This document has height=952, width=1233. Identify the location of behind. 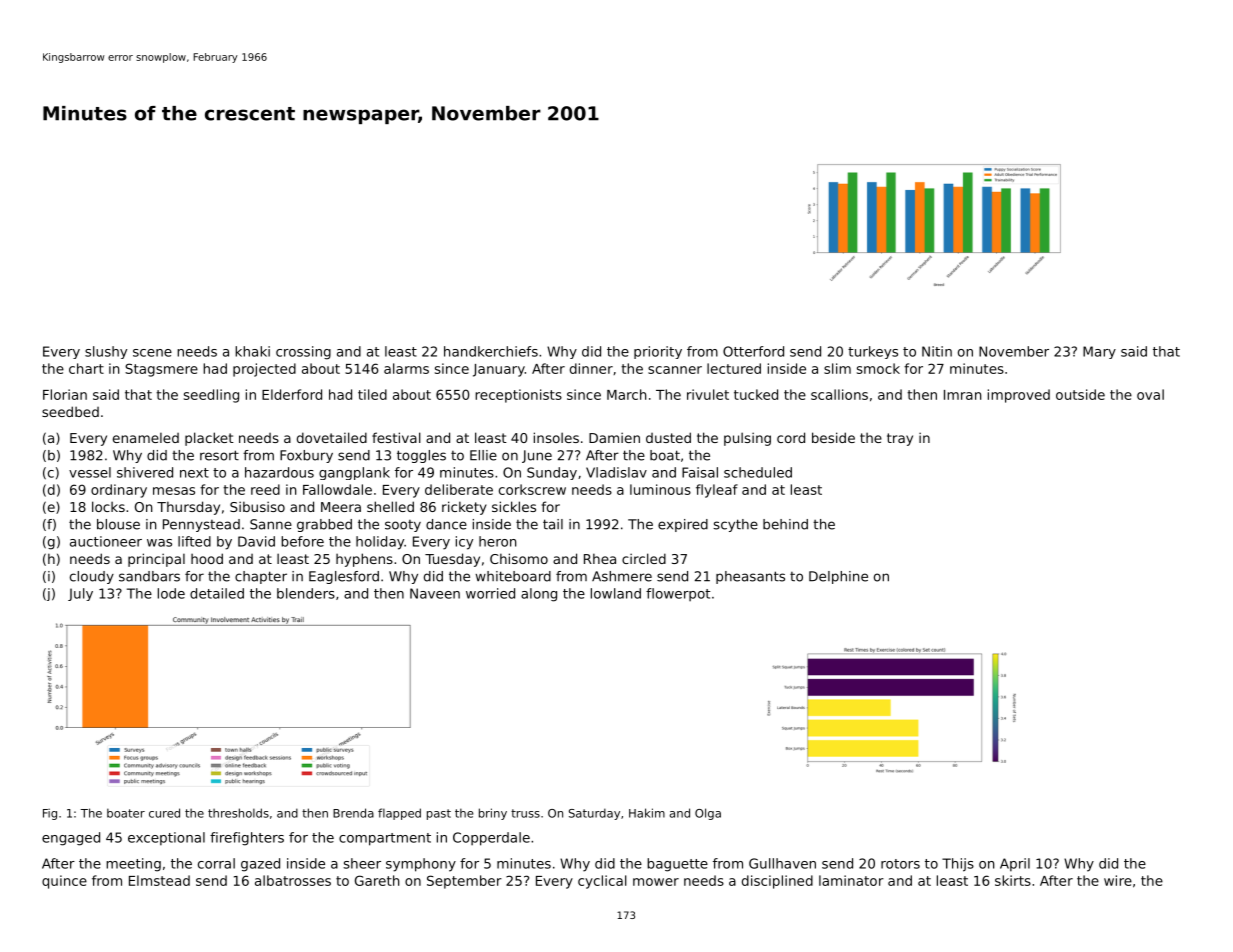
(785, 524).
